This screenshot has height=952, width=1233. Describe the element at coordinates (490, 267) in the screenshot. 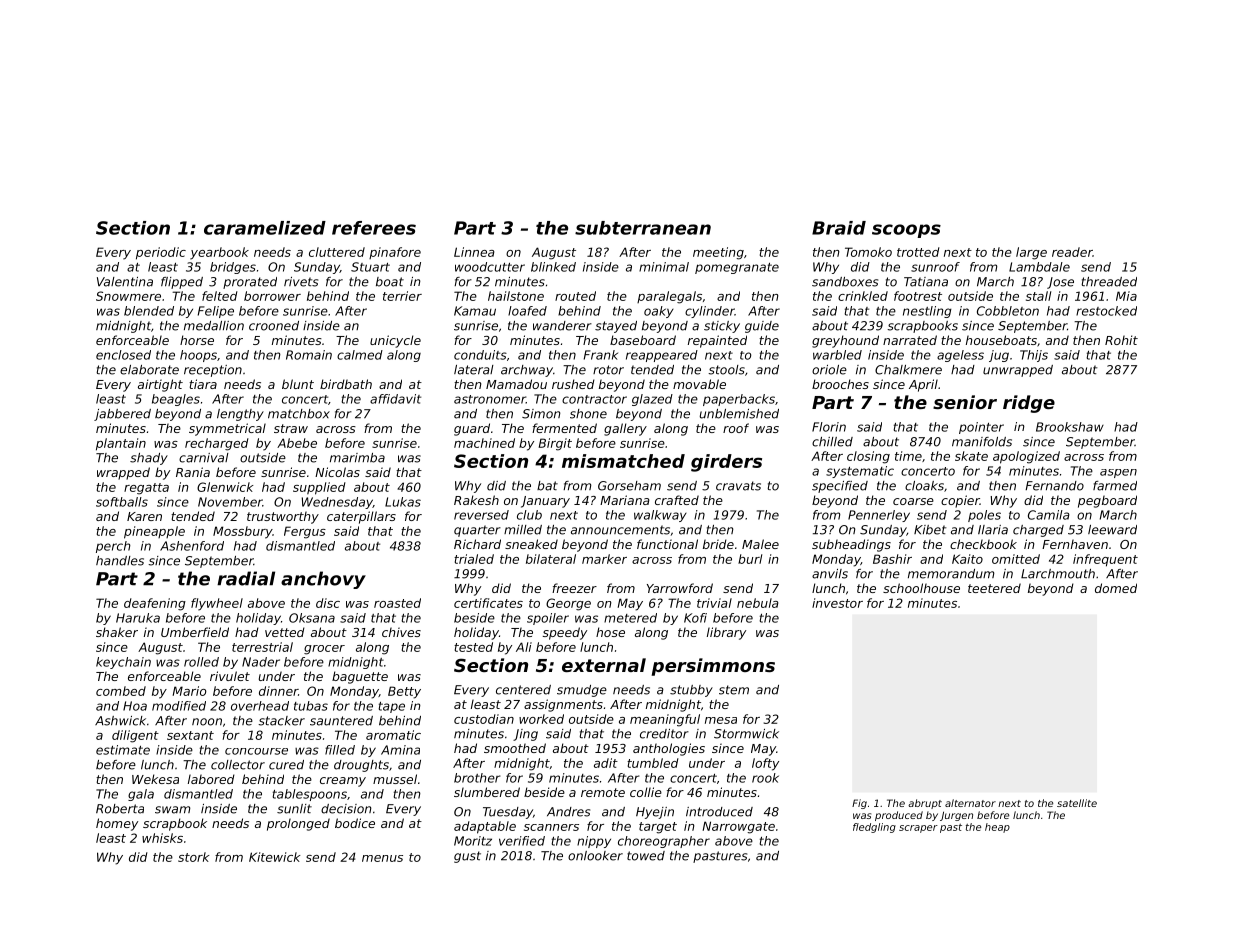

I see `woodcutter` at that location.
